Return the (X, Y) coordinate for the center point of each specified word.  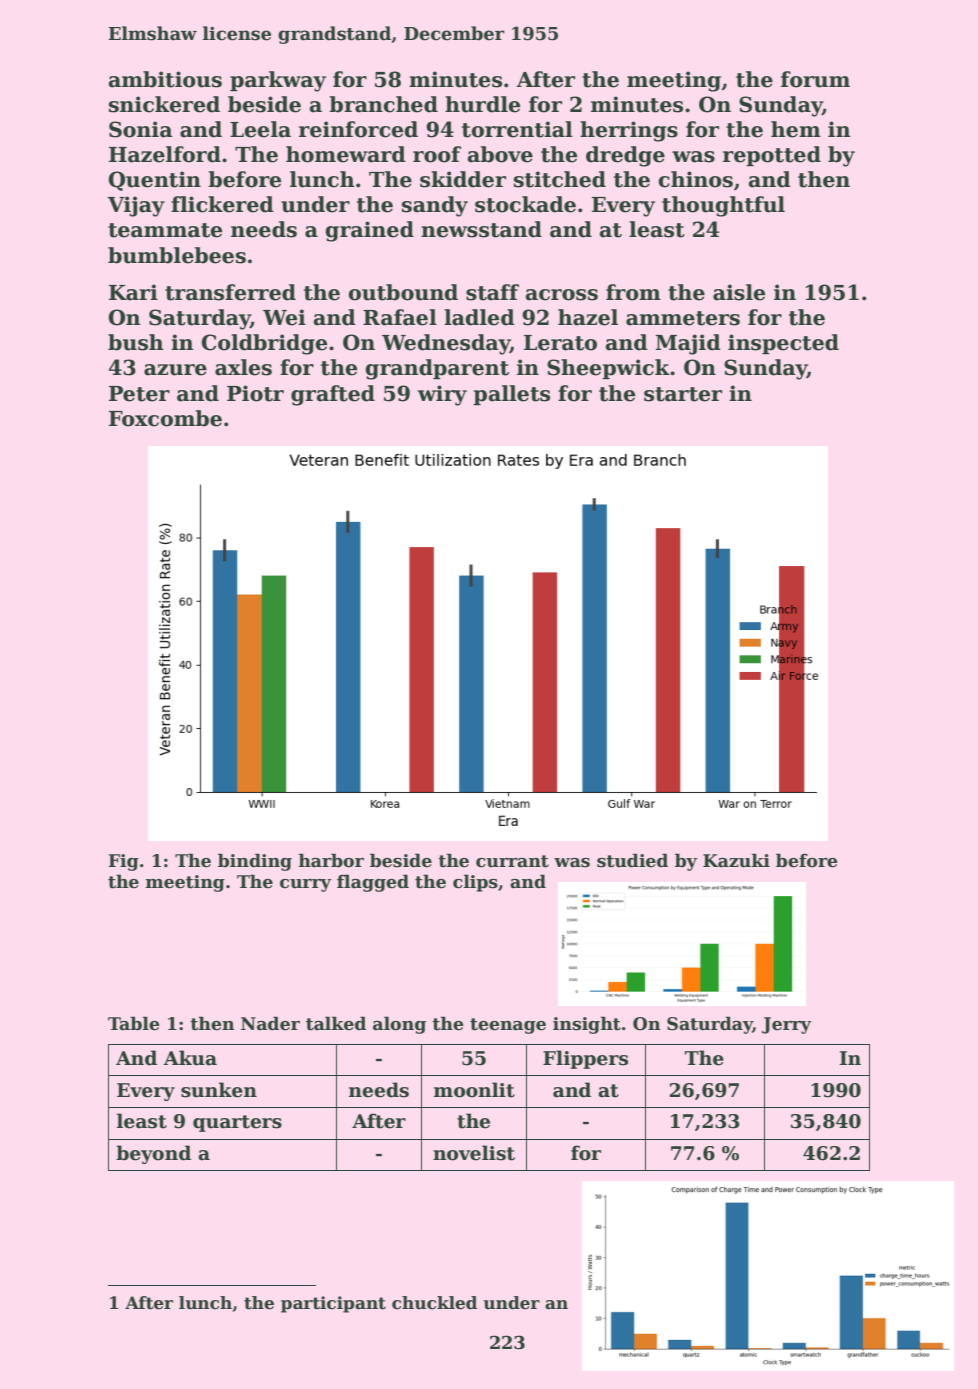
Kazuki (736, 860)
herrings (629, 131)
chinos (696, 179)
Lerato (560, 343)
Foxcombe (165, 418)
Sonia (141, 129)
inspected (783, 344)
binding (255, 862)
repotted (772, 156)
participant (333, 1304)
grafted (333, 395)
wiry (442, 395)
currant (512, 861)
